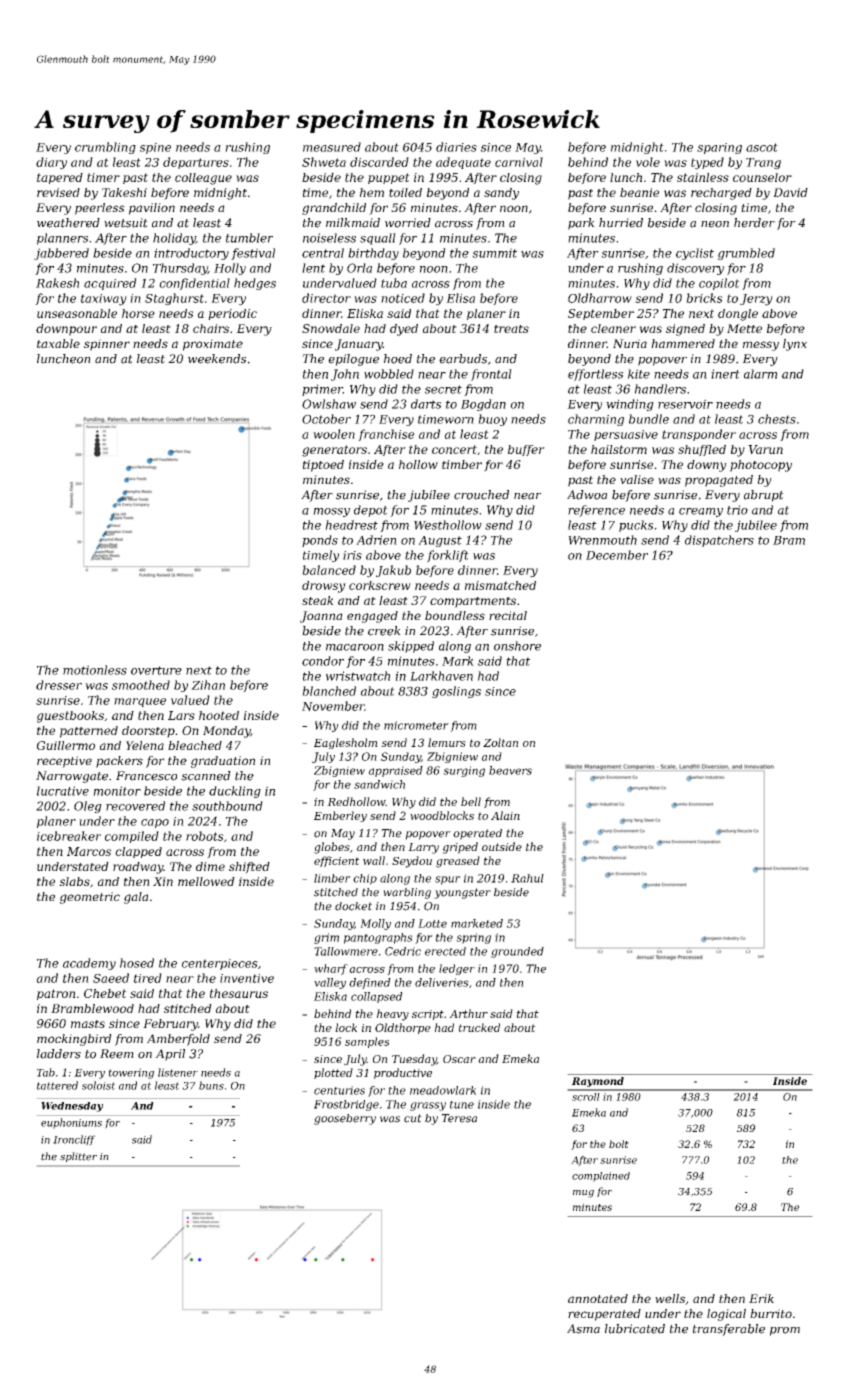 This page has width=849, height=1400. Describe the element at coordinates (762, 147) in the page. I see `ascot` at that location.
